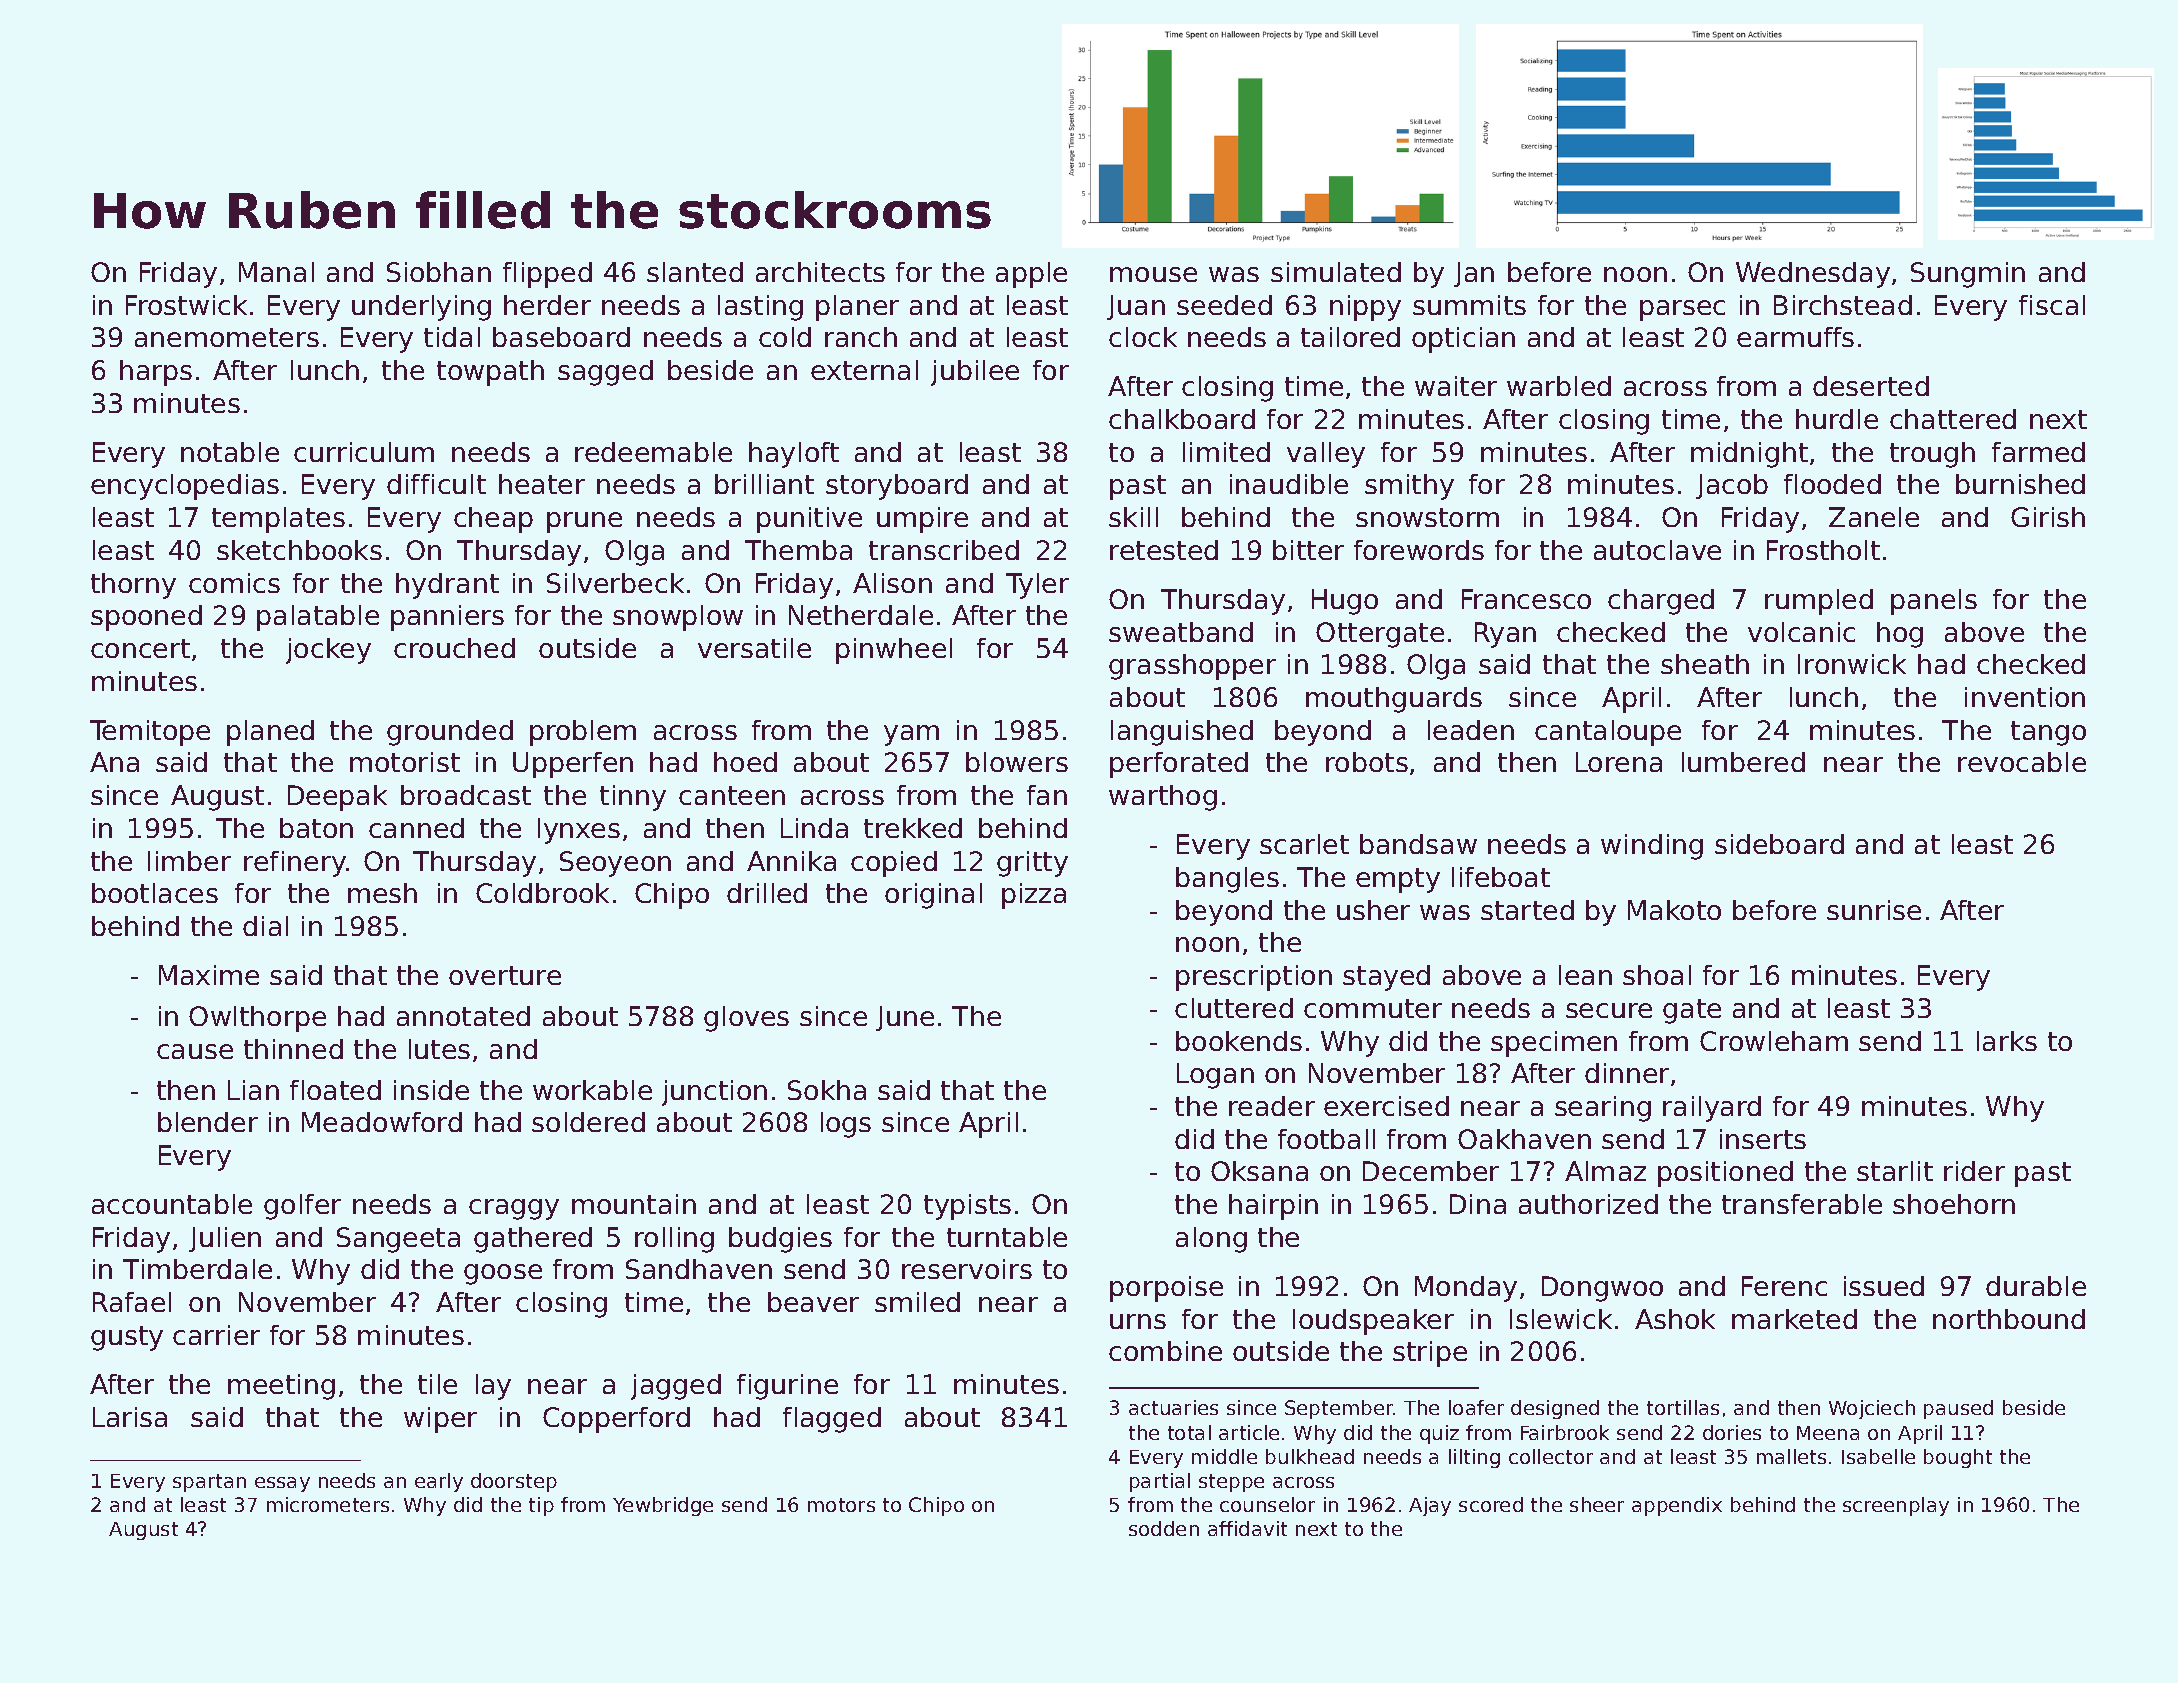  I want to click on apple, so click(1031, 275).
